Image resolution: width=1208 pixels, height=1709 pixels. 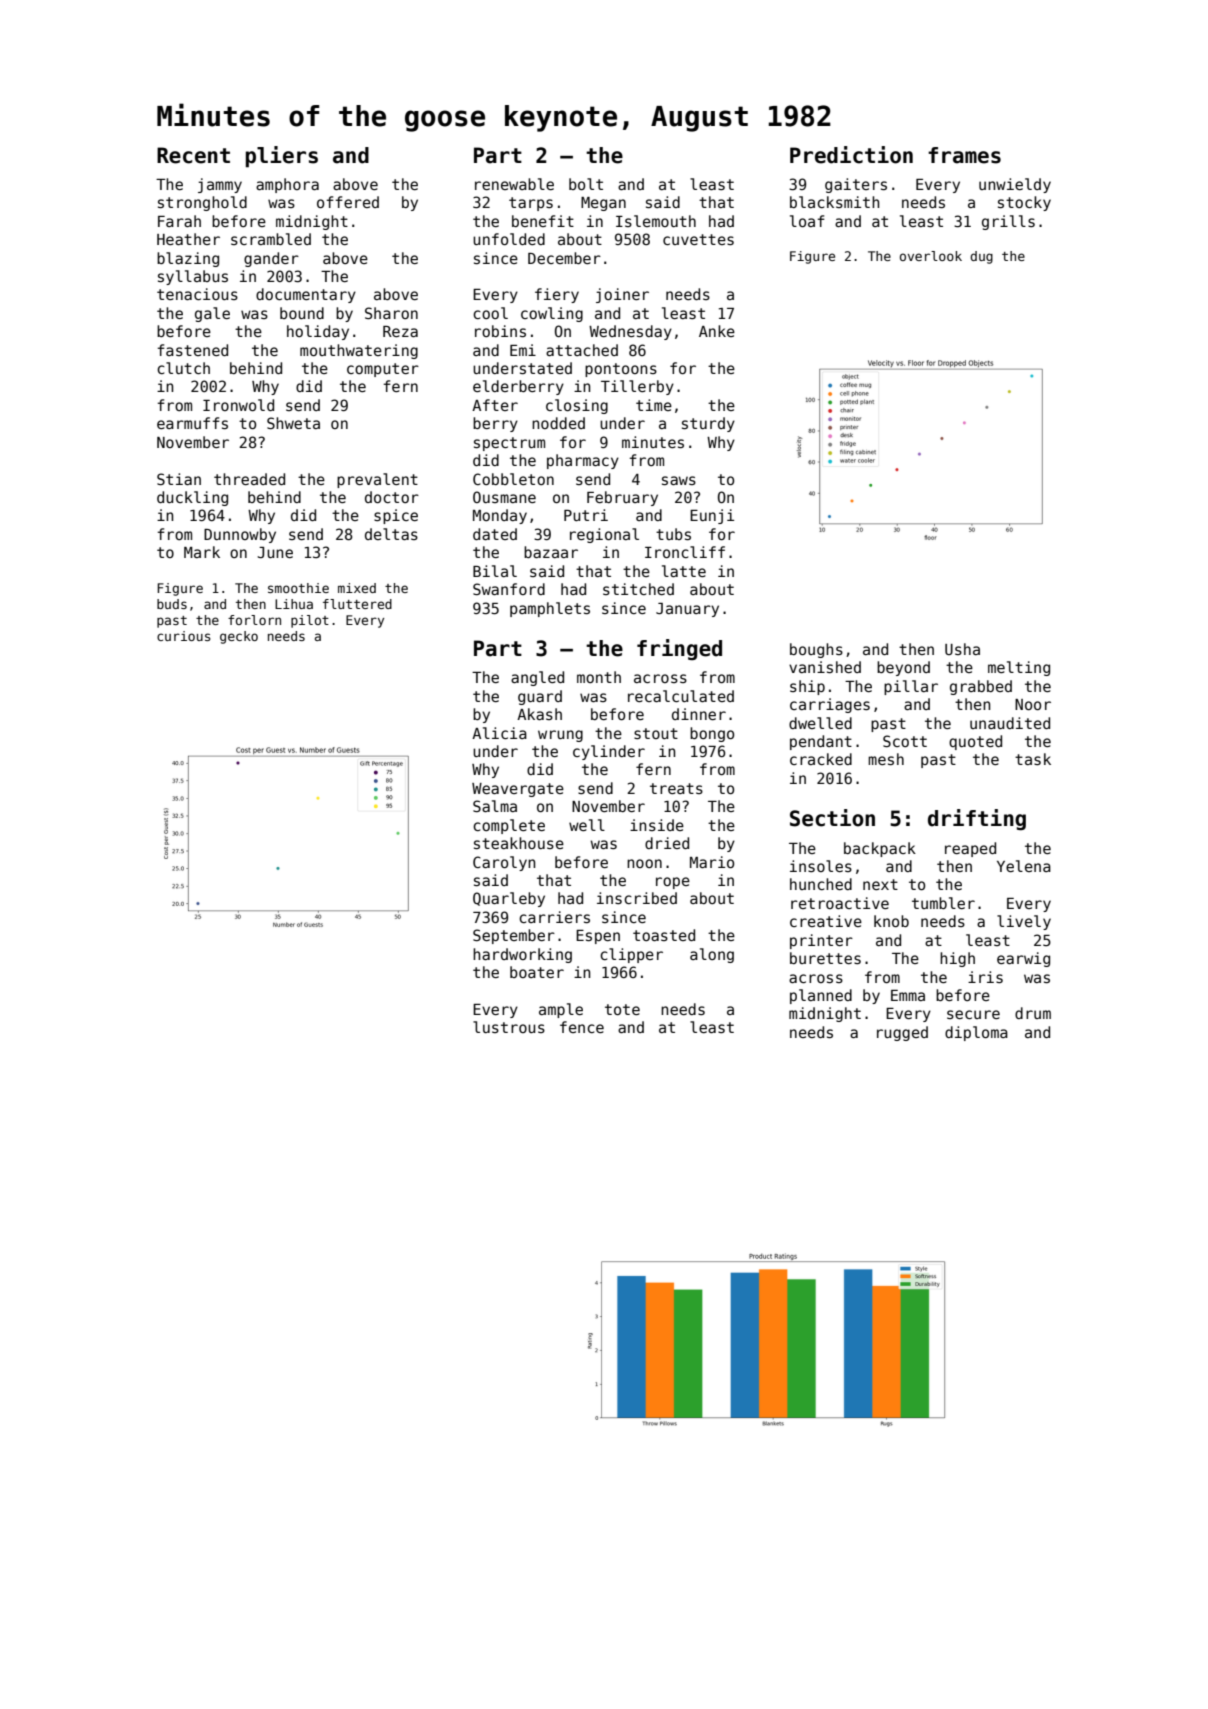 I want to click on rugged, so click(x=902, y=1033).
